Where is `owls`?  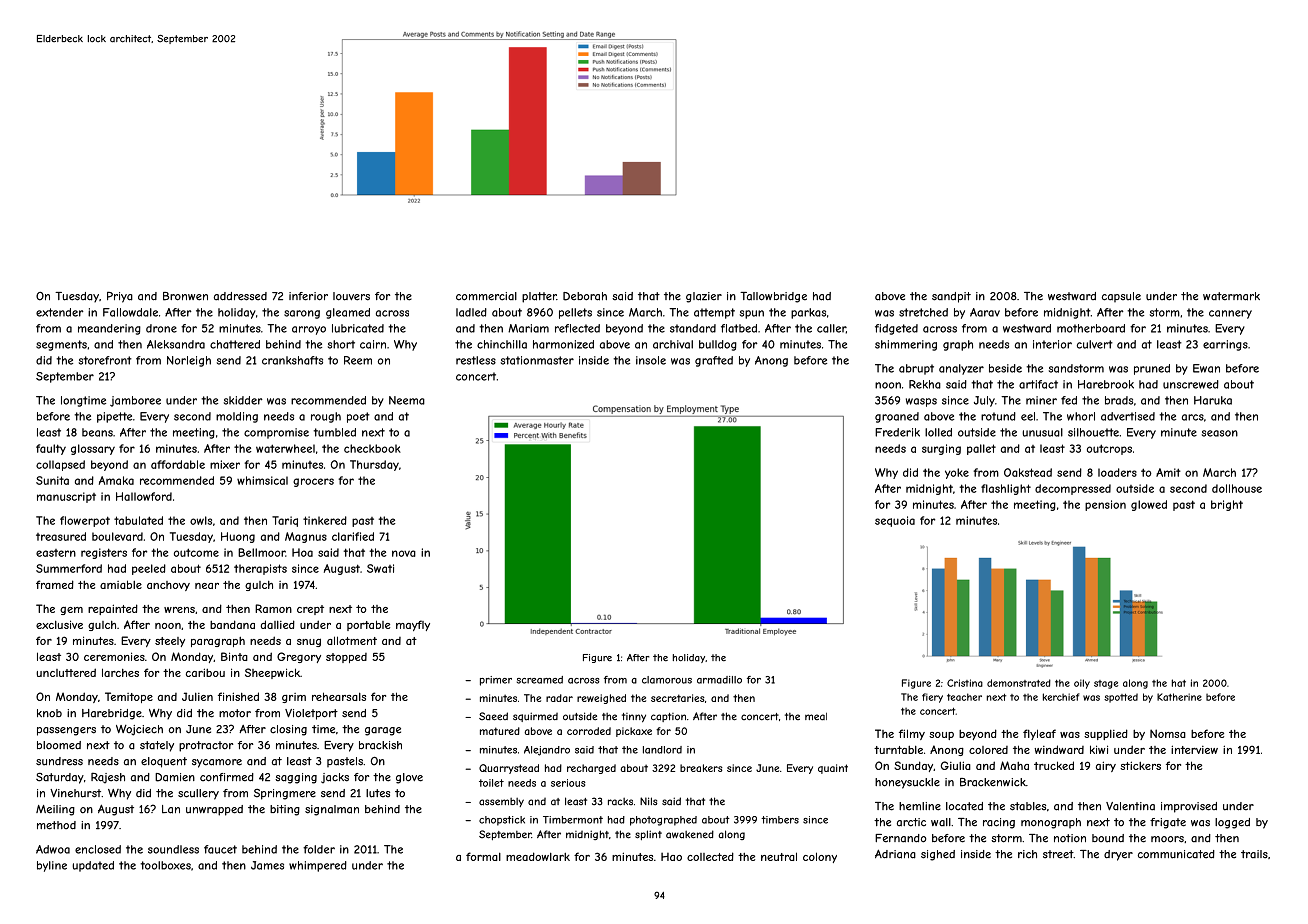 owls is located at coordinates (201, 520).
